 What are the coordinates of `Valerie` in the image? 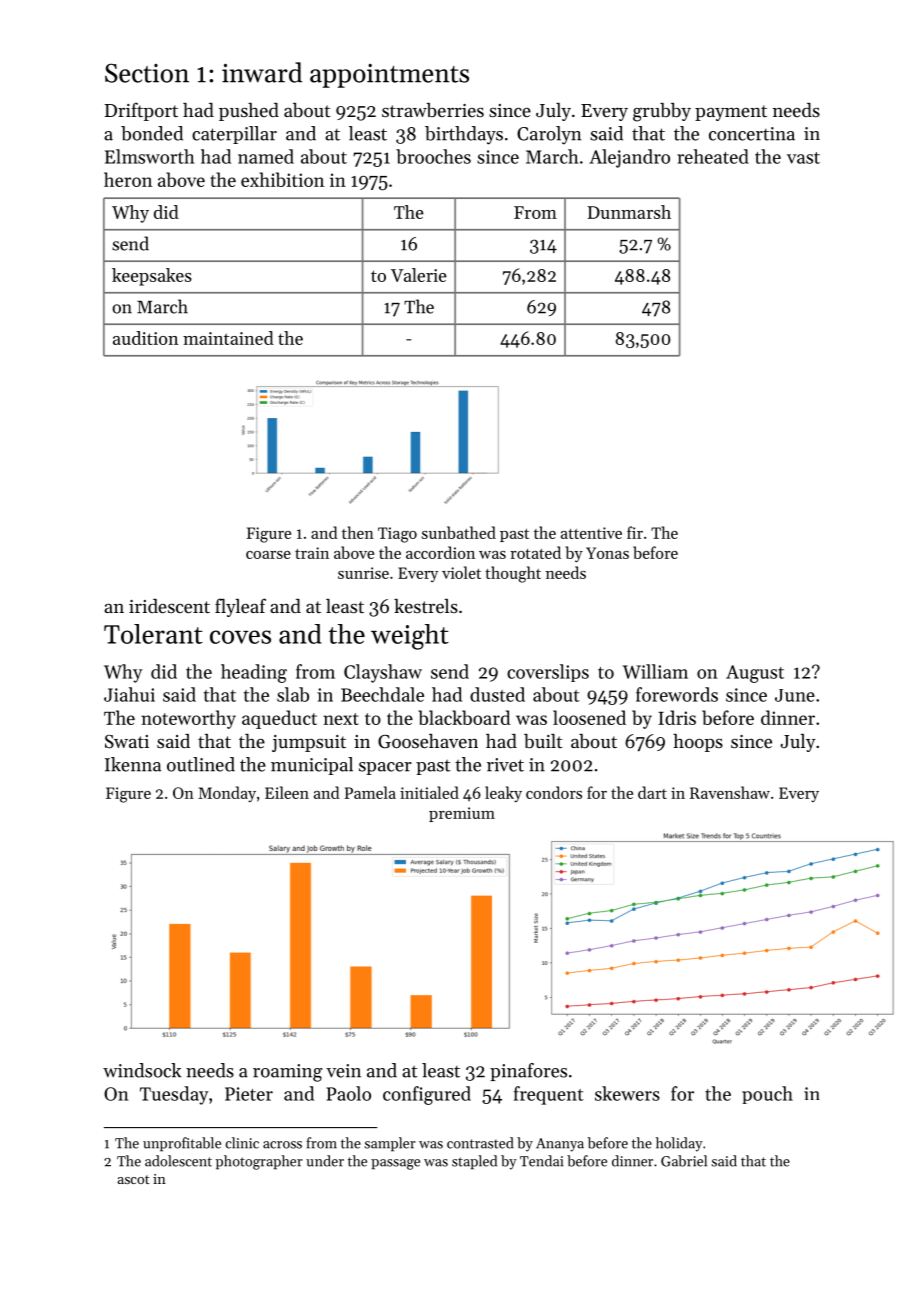 It's located at (419, 275).
